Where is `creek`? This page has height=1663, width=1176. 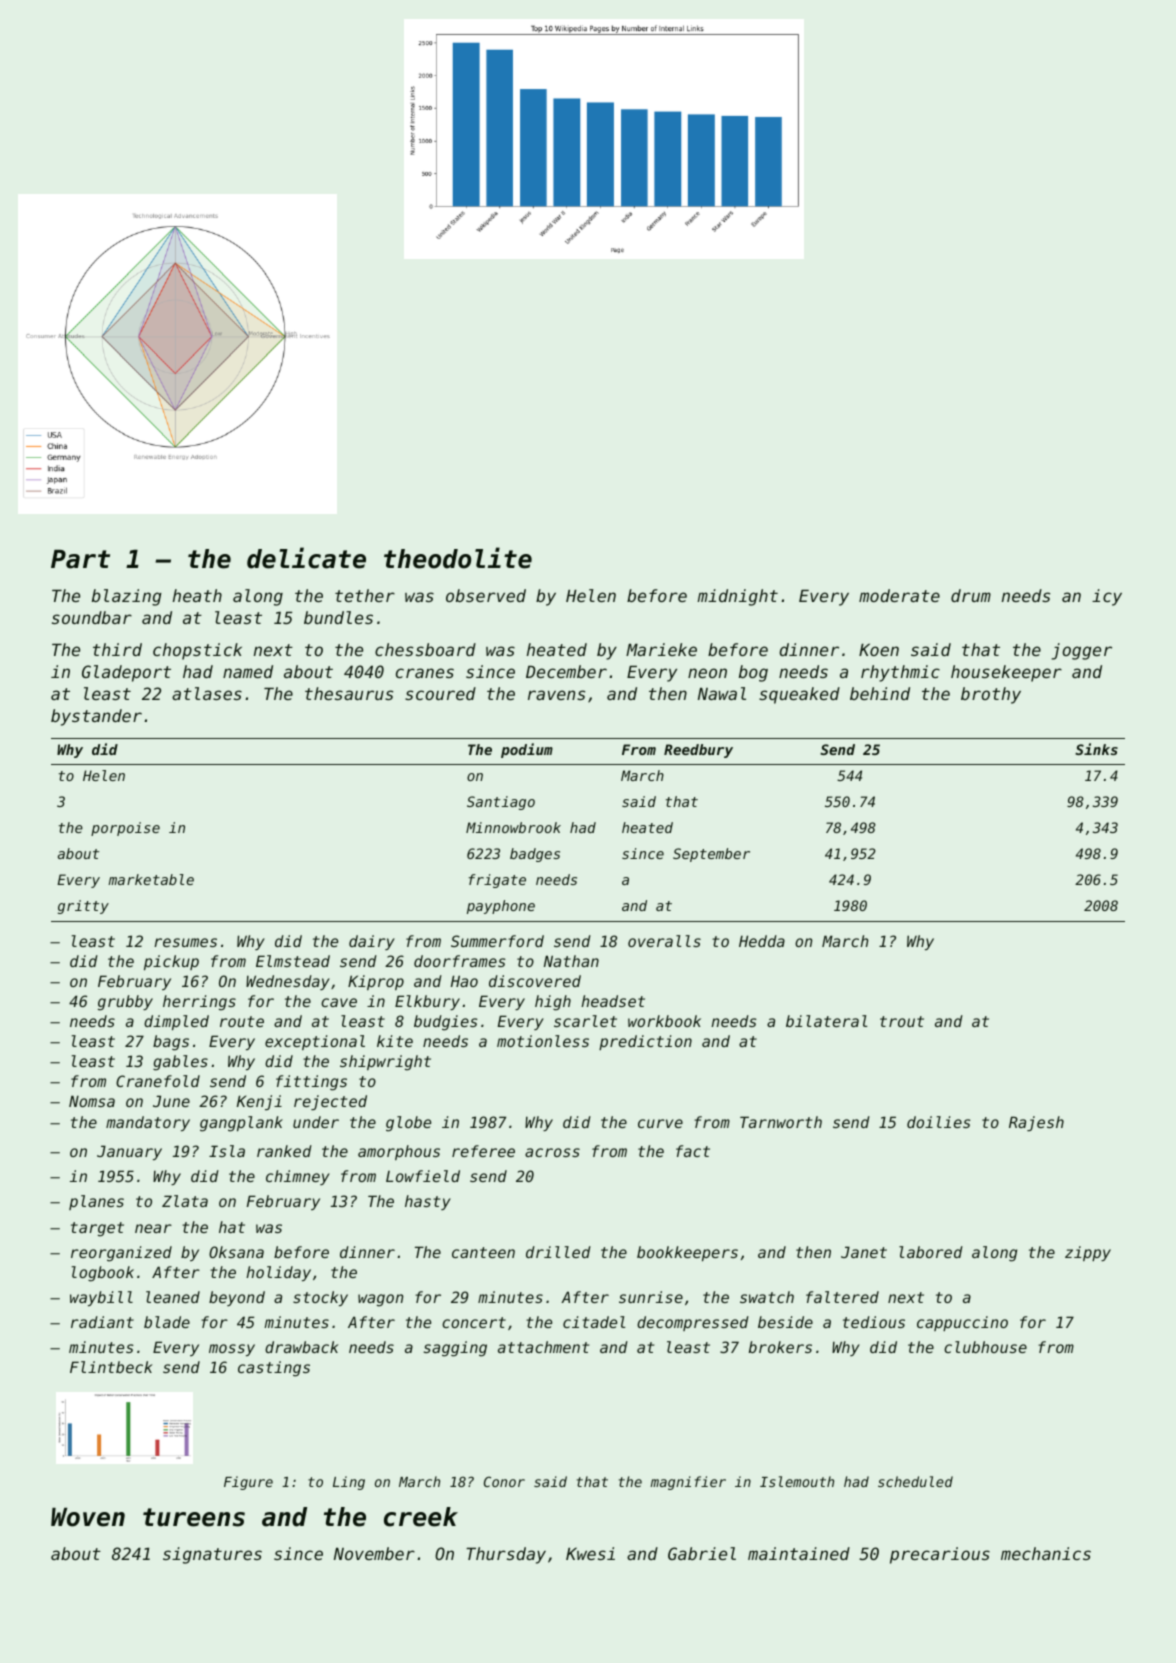
creek is located at coordinates (421, 1517).
